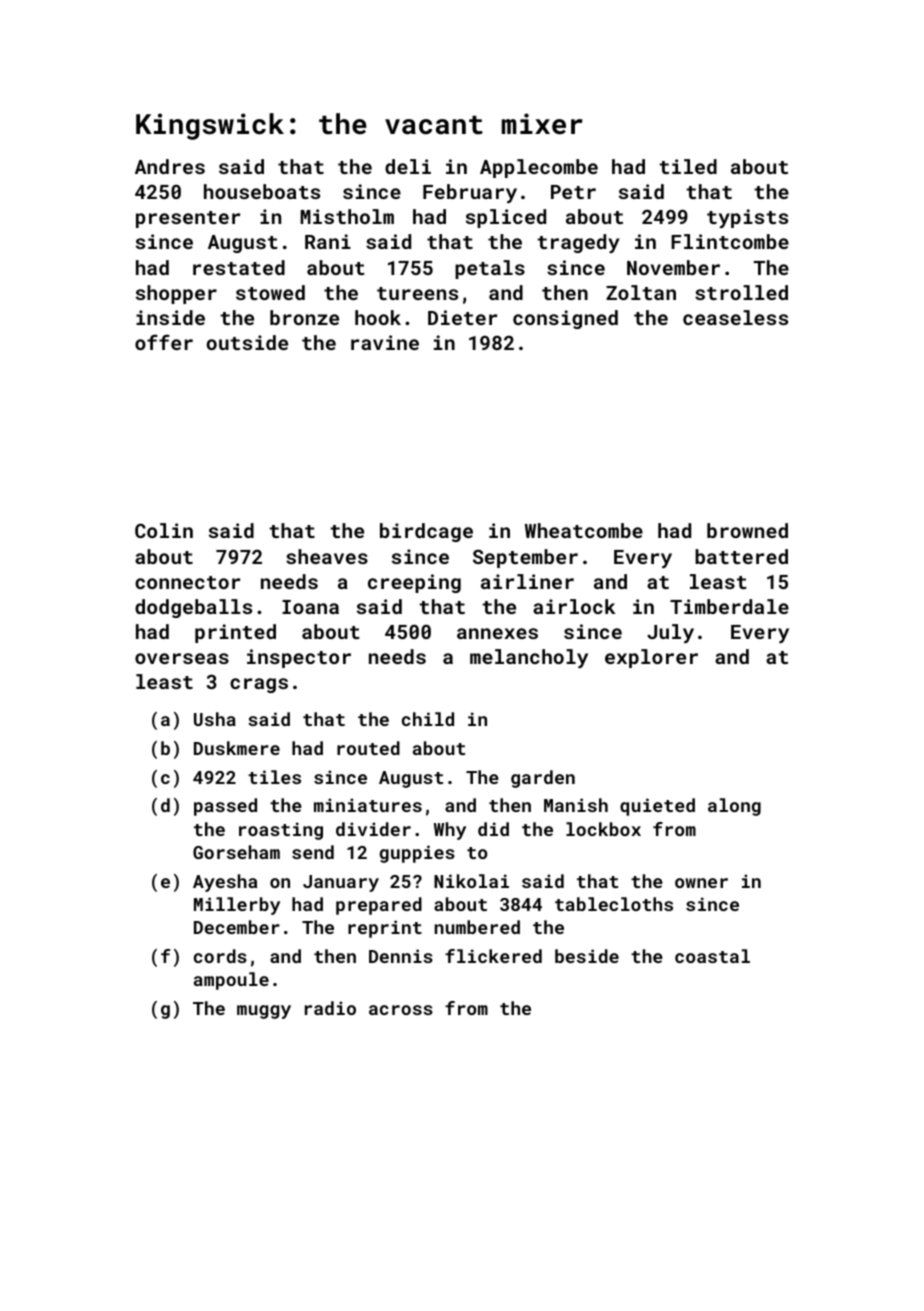 The height and width of the screenshot is (1311, 924). Describe the element at coordinates (712, 956) in the screenshot. I see `coastal` at that location.
